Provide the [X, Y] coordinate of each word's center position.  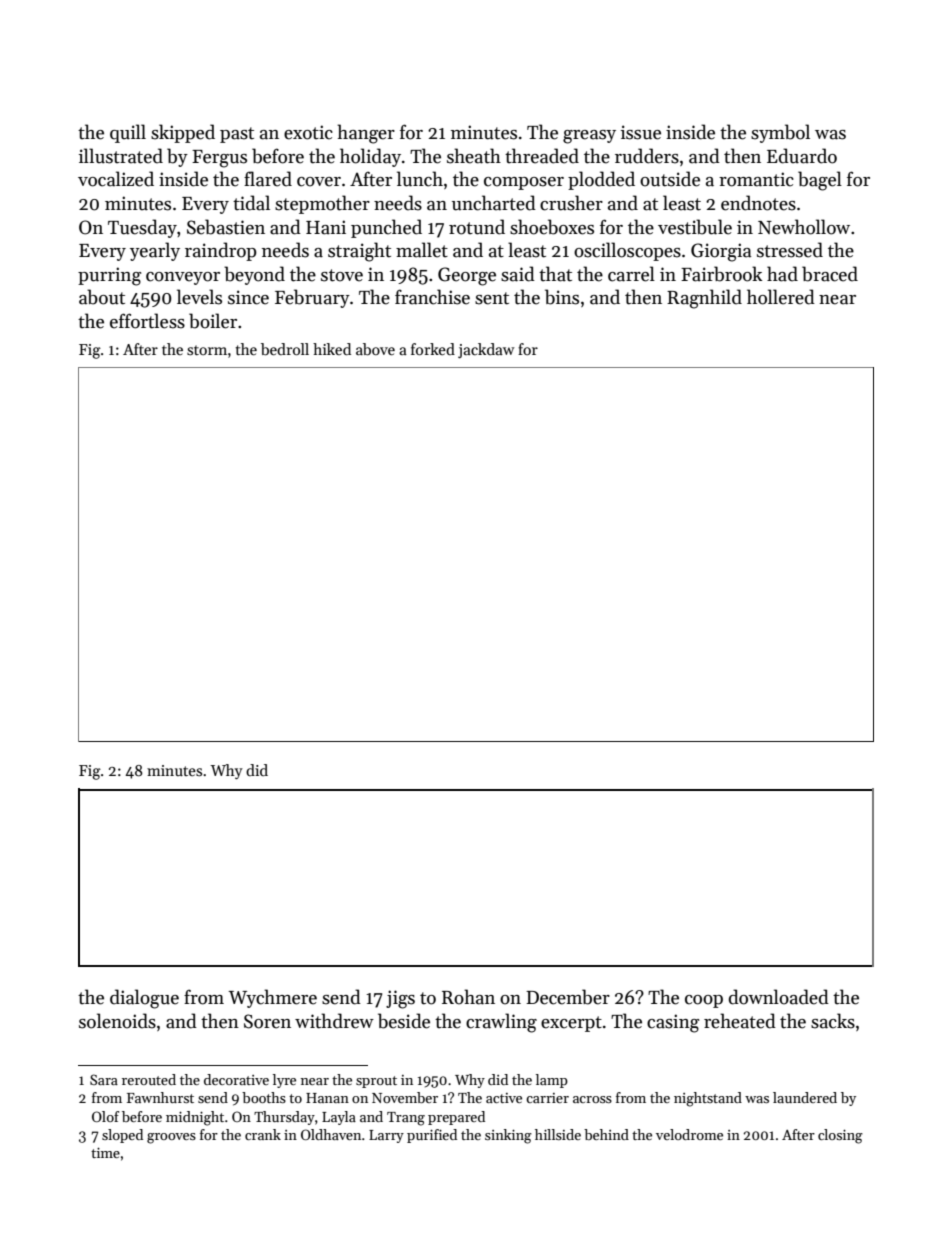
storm [207, 350]
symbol [780, 133]
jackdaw [486, 351]
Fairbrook [721, 274]
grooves [171, 1138]
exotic [308, 132]
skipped [183, 133]
